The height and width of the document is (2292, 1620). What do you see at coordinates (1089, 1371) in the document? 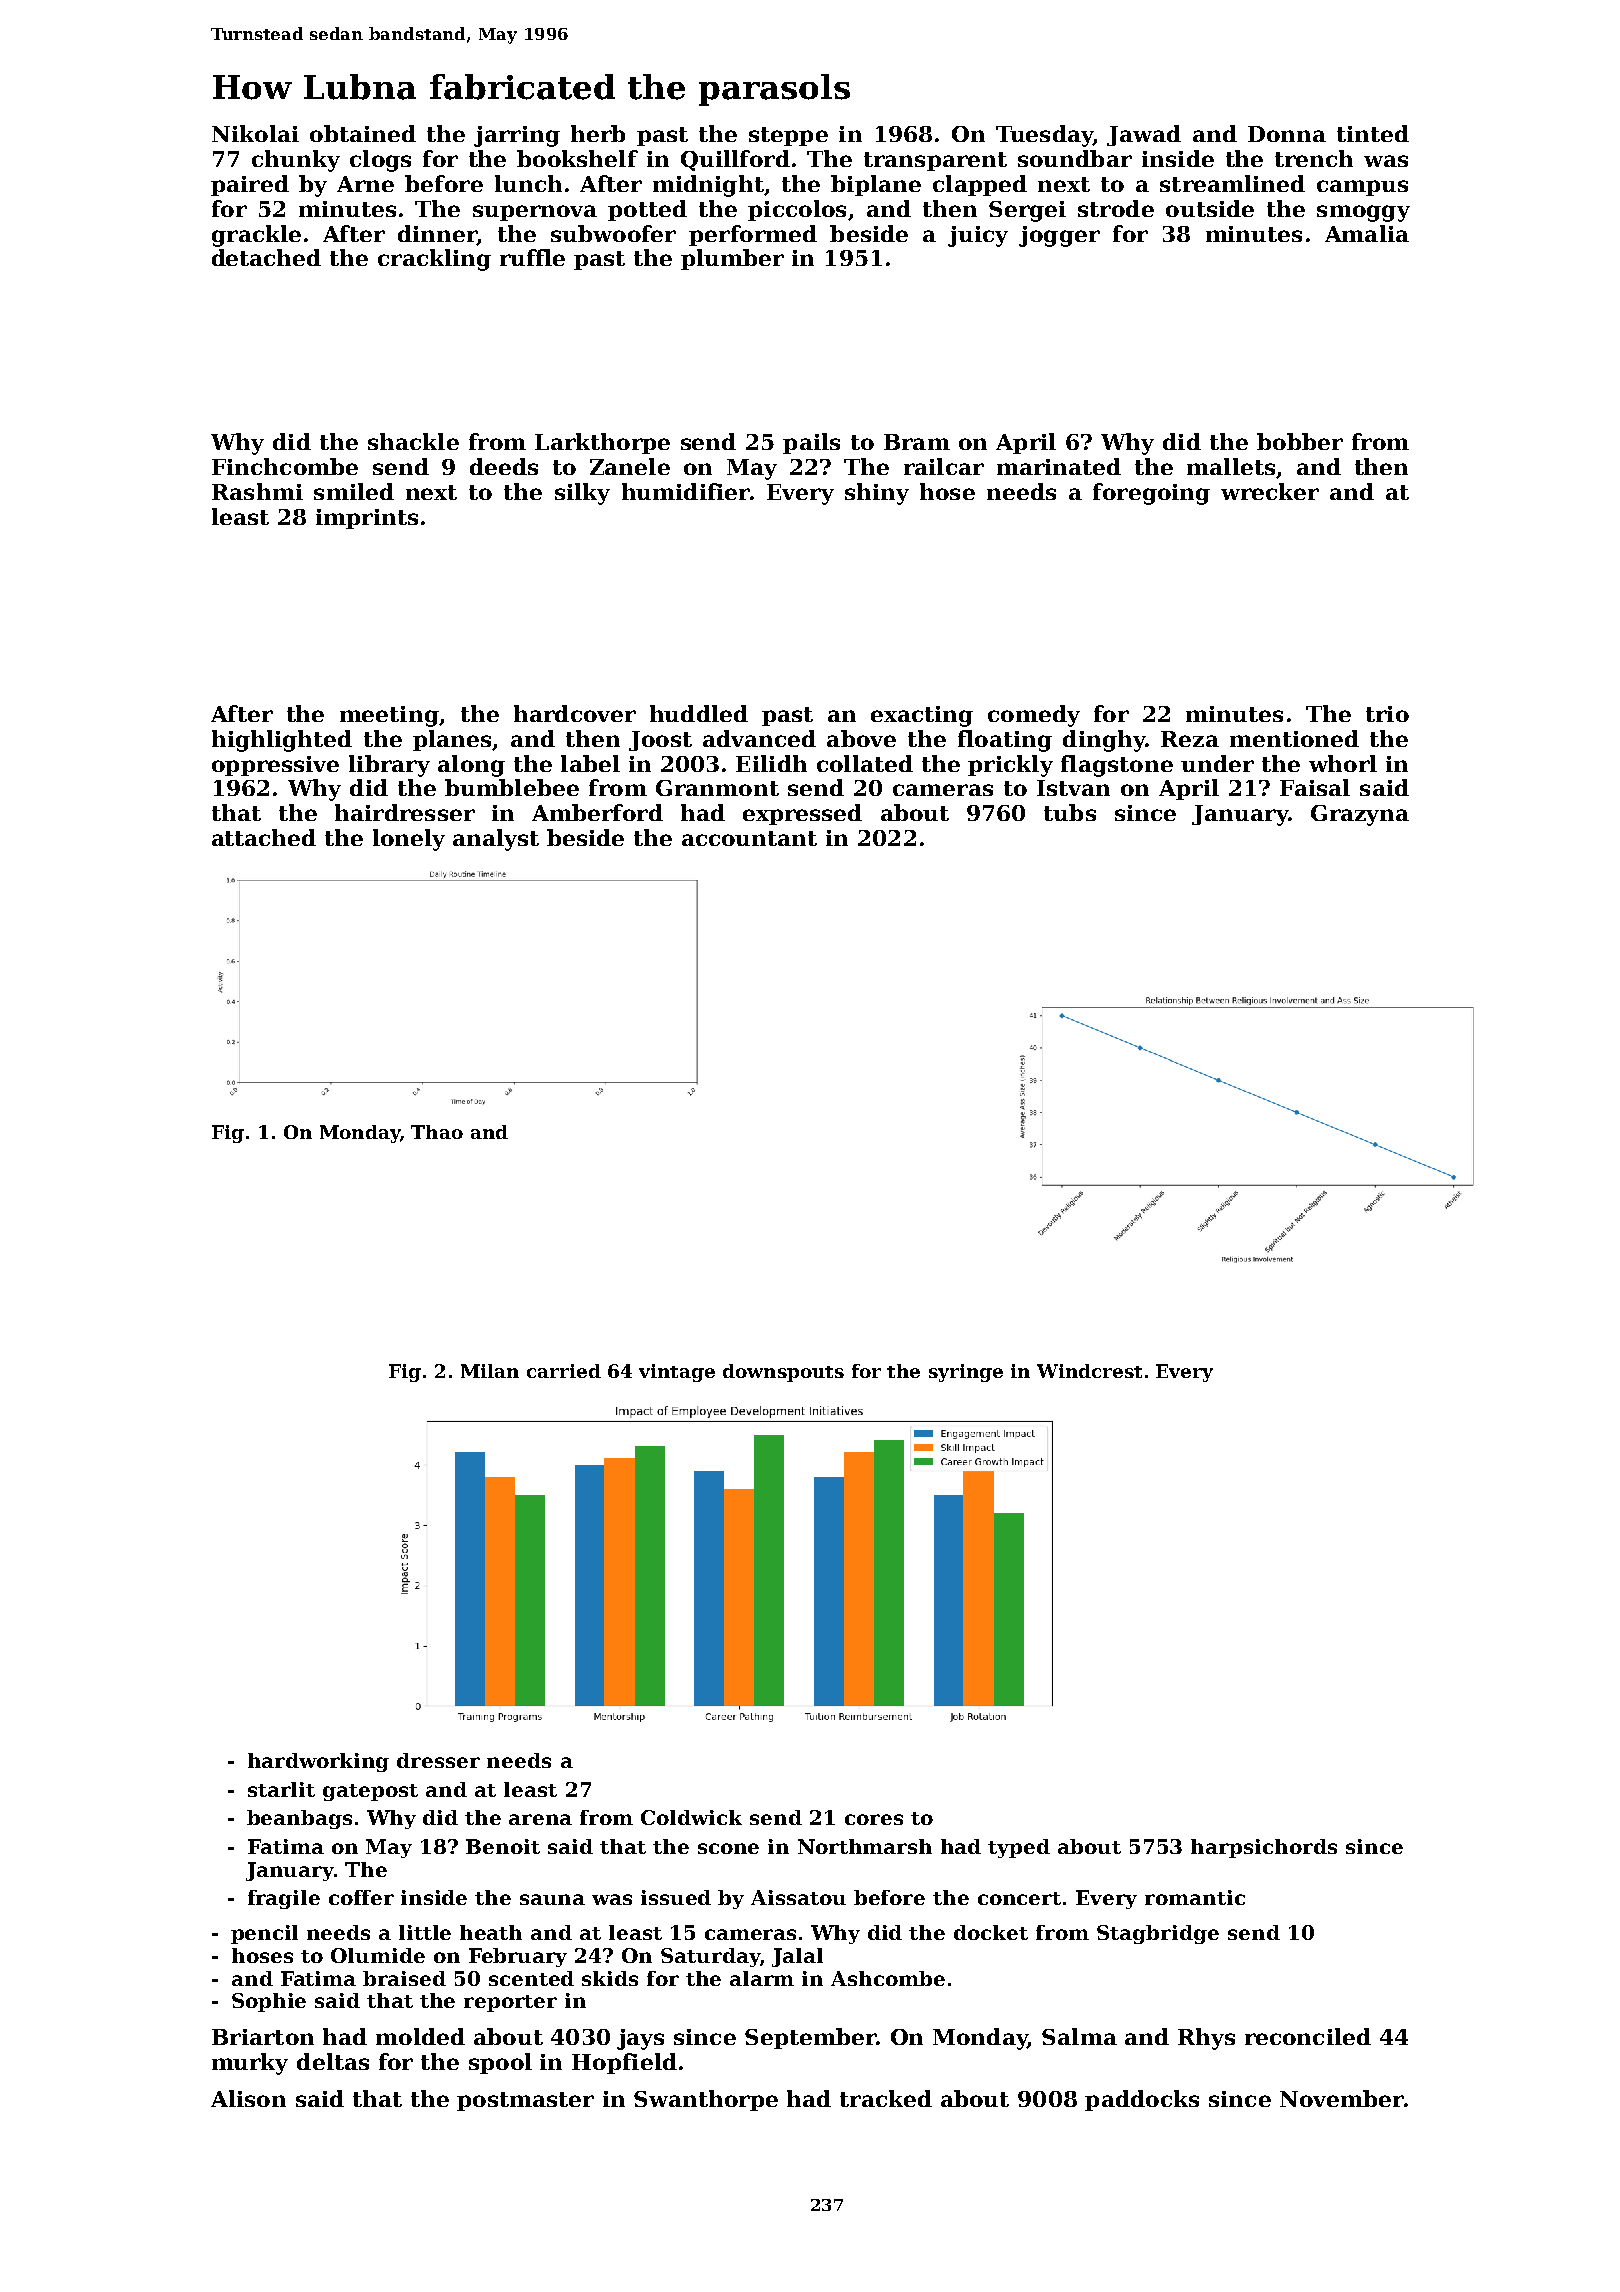
I see `Windcrest` at bounding box center [1089, 1371].
